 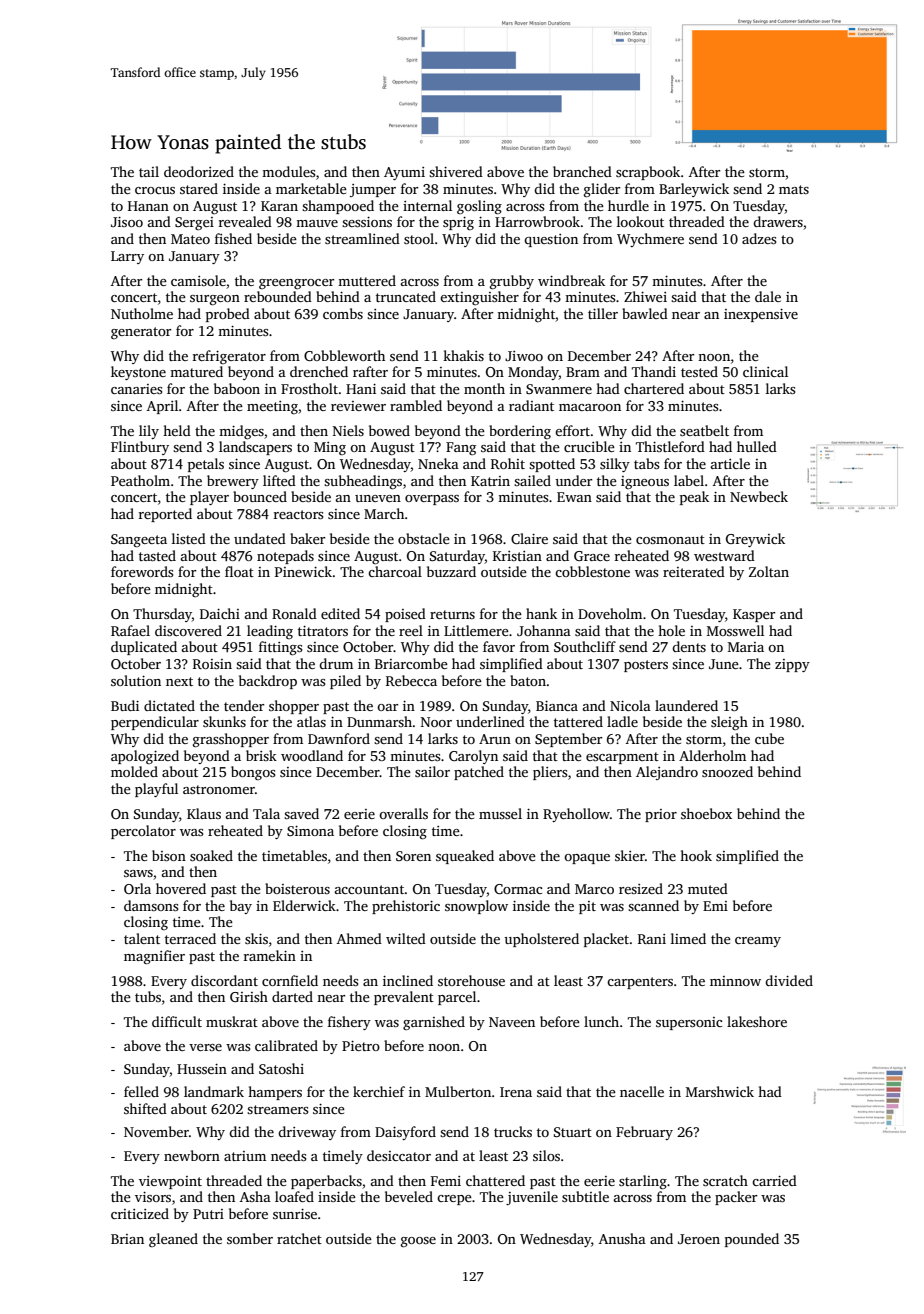 What do you see at coordinates (395, 571) in the image?
I see `charcoal` at bounding box center [395, 571].
